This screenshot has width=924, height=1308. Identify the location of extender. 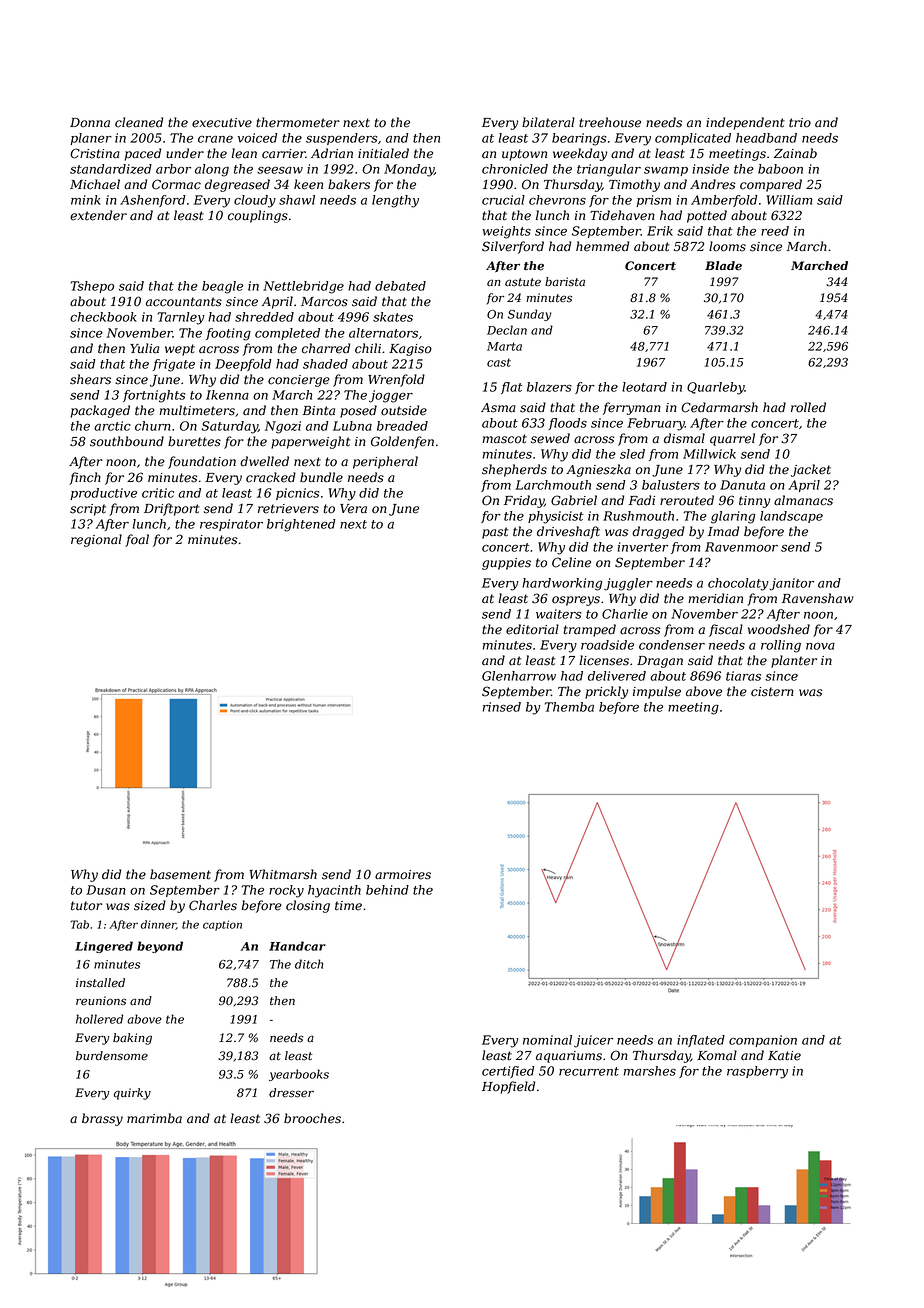
(98, 215).
